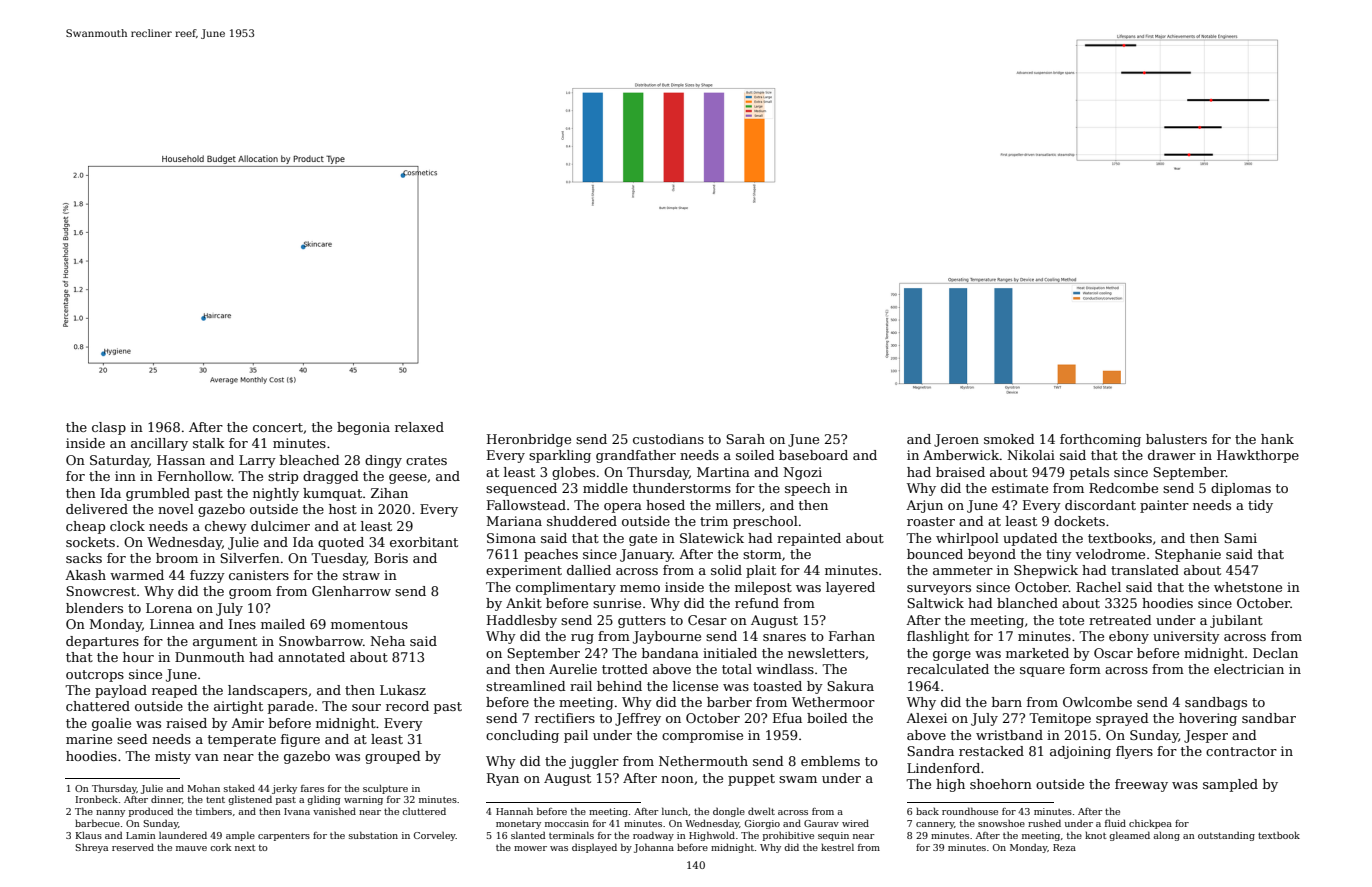 The height and width of the document is (887, 1372). Describe the element at coordinates (1001, 823) in the document. I see `snowshoe` at that location.
